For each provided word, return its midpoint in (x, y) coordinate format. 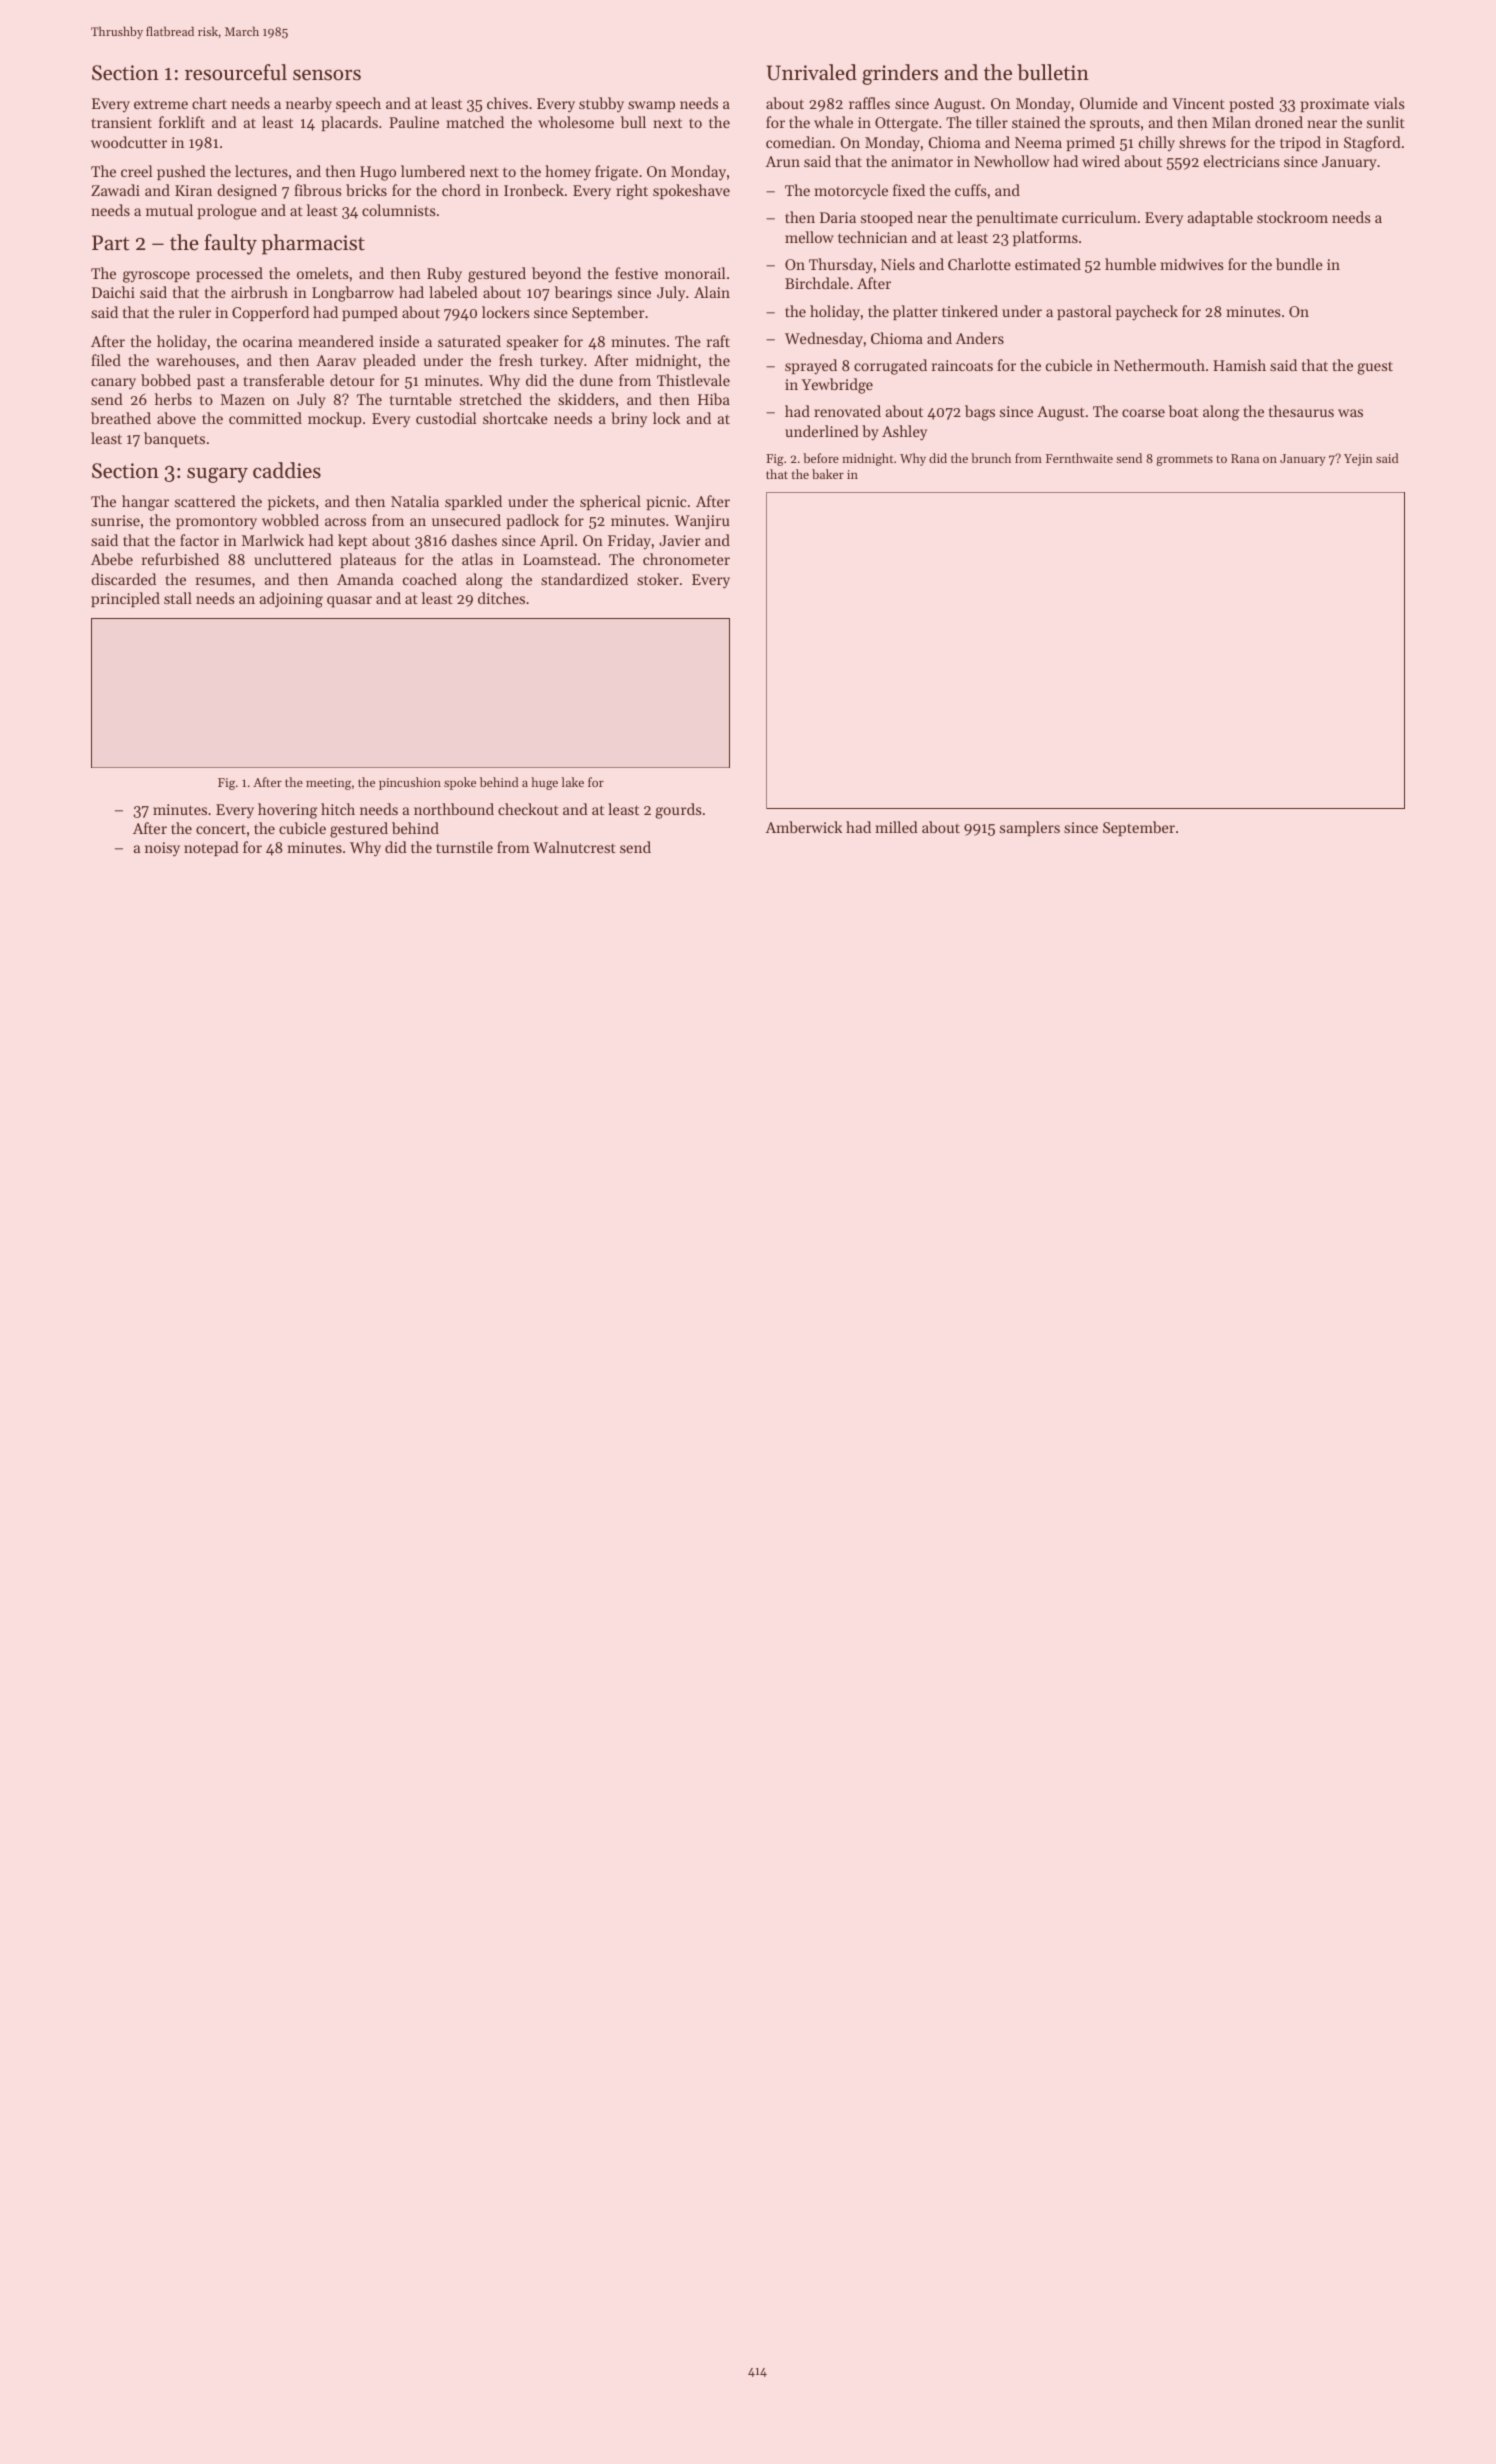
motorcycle (851, 192)
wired (1101, 161)
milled (897, 827)
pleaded (389, 361)
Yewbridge (837, 386)
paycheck (1147, 313)
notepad (211, 848)
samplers (1030, 828)
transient (121, 122)
